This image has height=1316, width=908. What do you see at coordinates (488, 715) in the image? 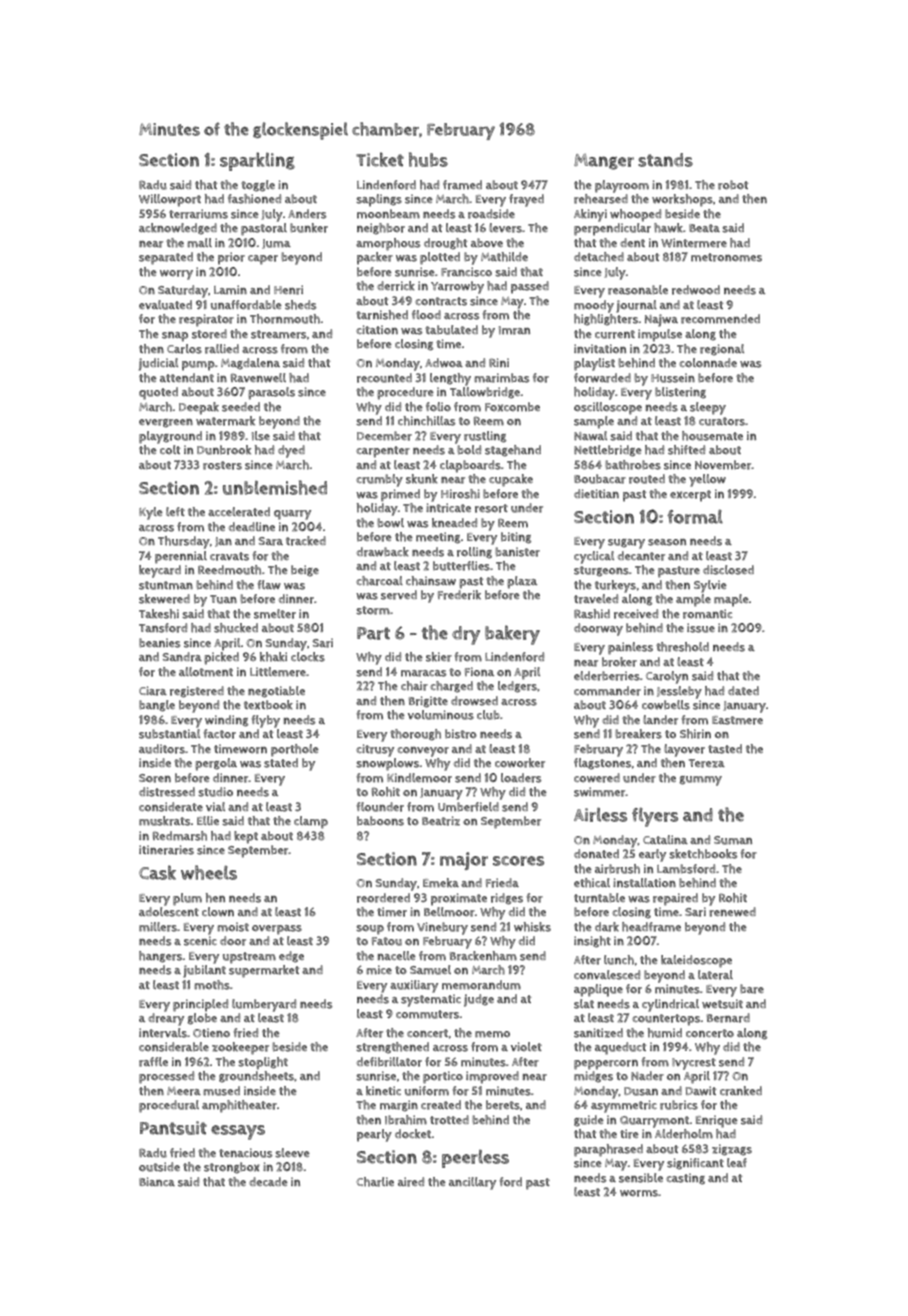
I see `club` at bounding box center [488, 715].
